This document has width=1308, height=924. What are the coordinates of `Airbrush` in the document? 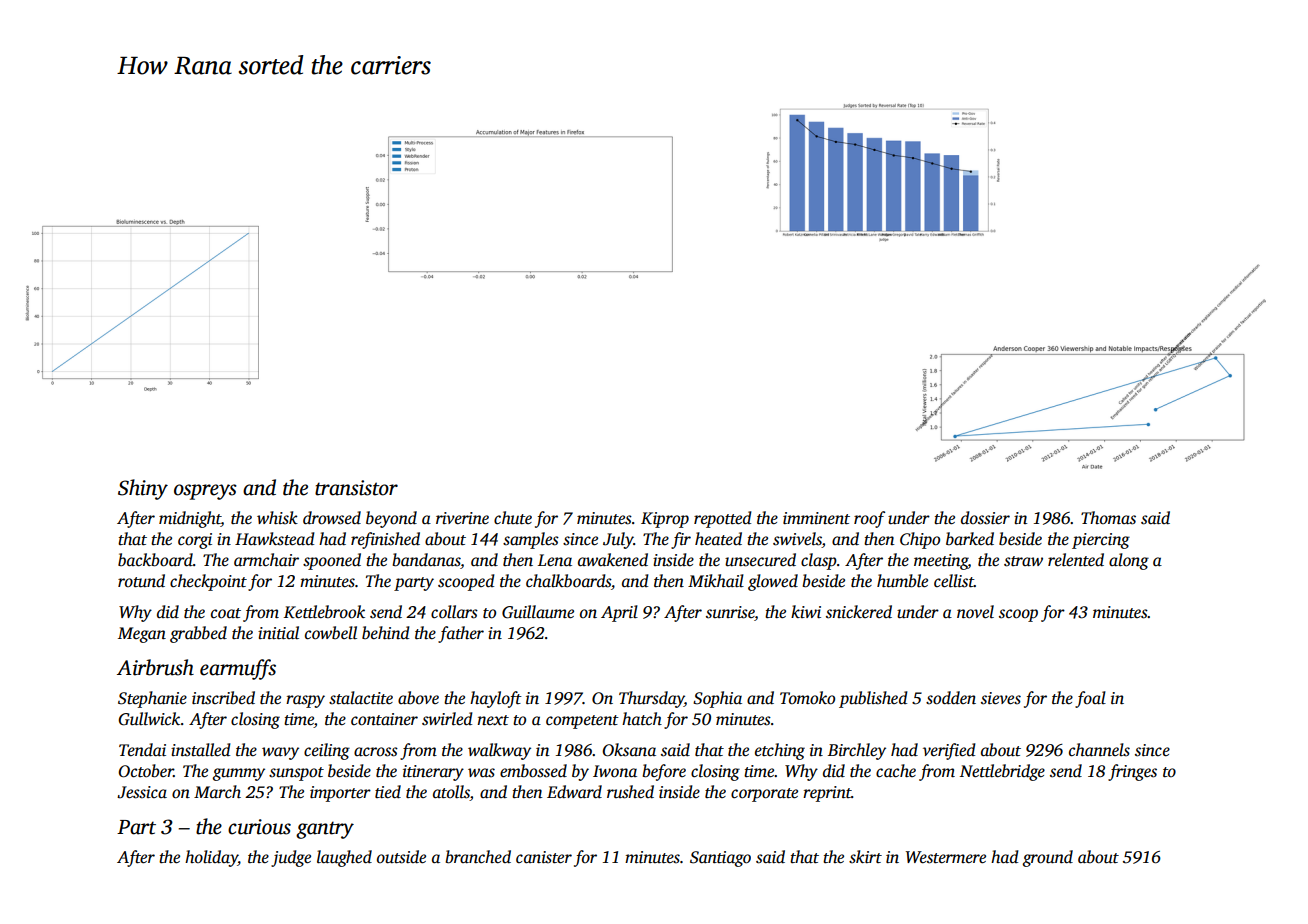 It's located at (155, 667).
